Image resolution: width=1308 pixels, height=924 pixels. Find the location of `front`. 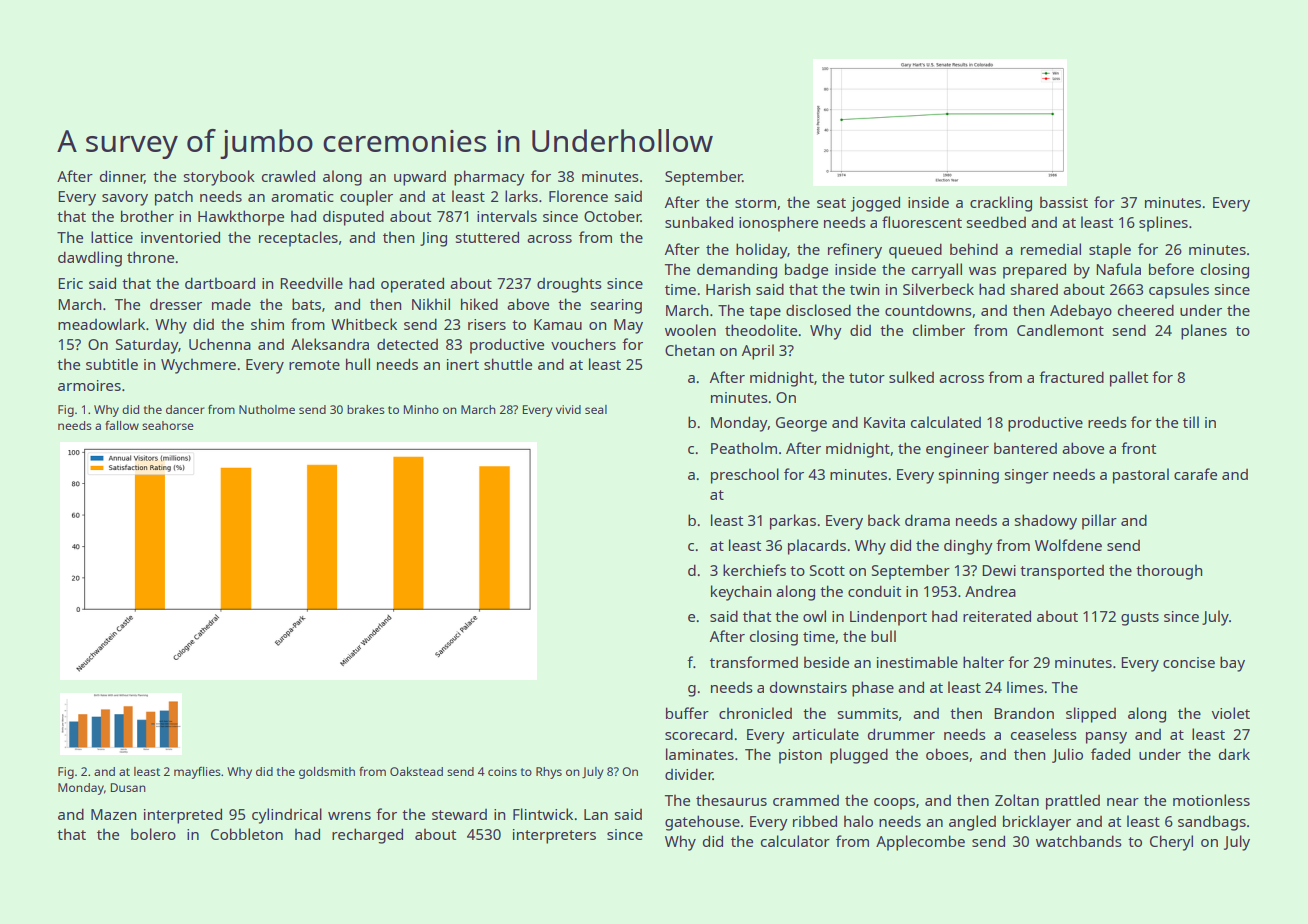

front is located at coordinates (1138, 448).
